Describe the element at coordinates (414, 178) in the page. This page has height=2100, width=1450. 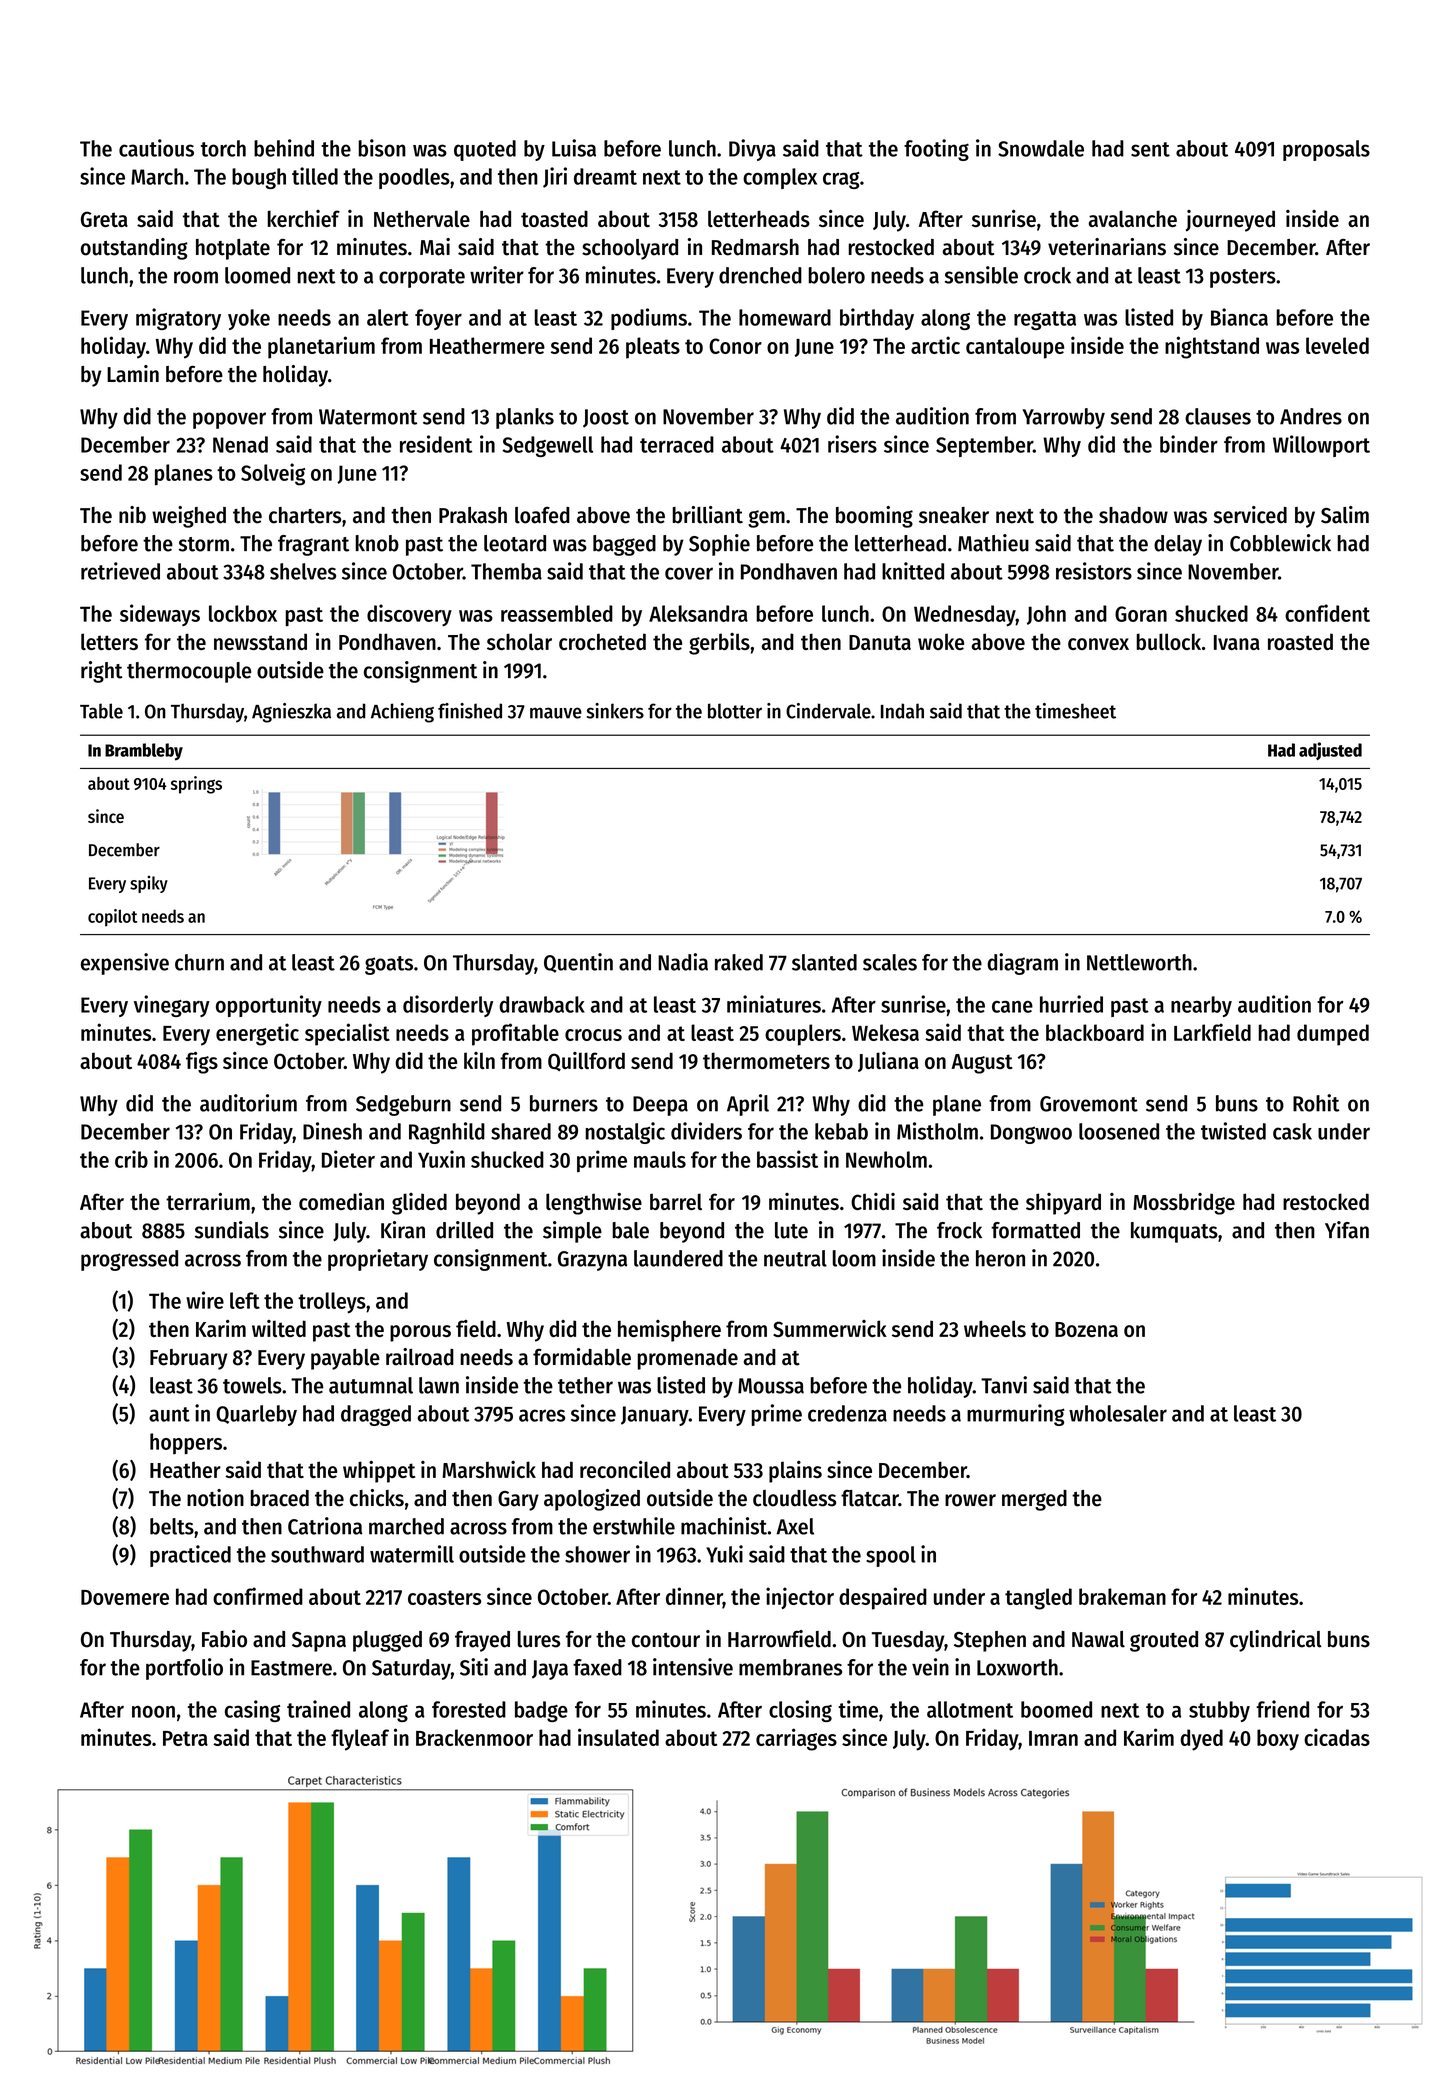
I see `poodles` at that location.
